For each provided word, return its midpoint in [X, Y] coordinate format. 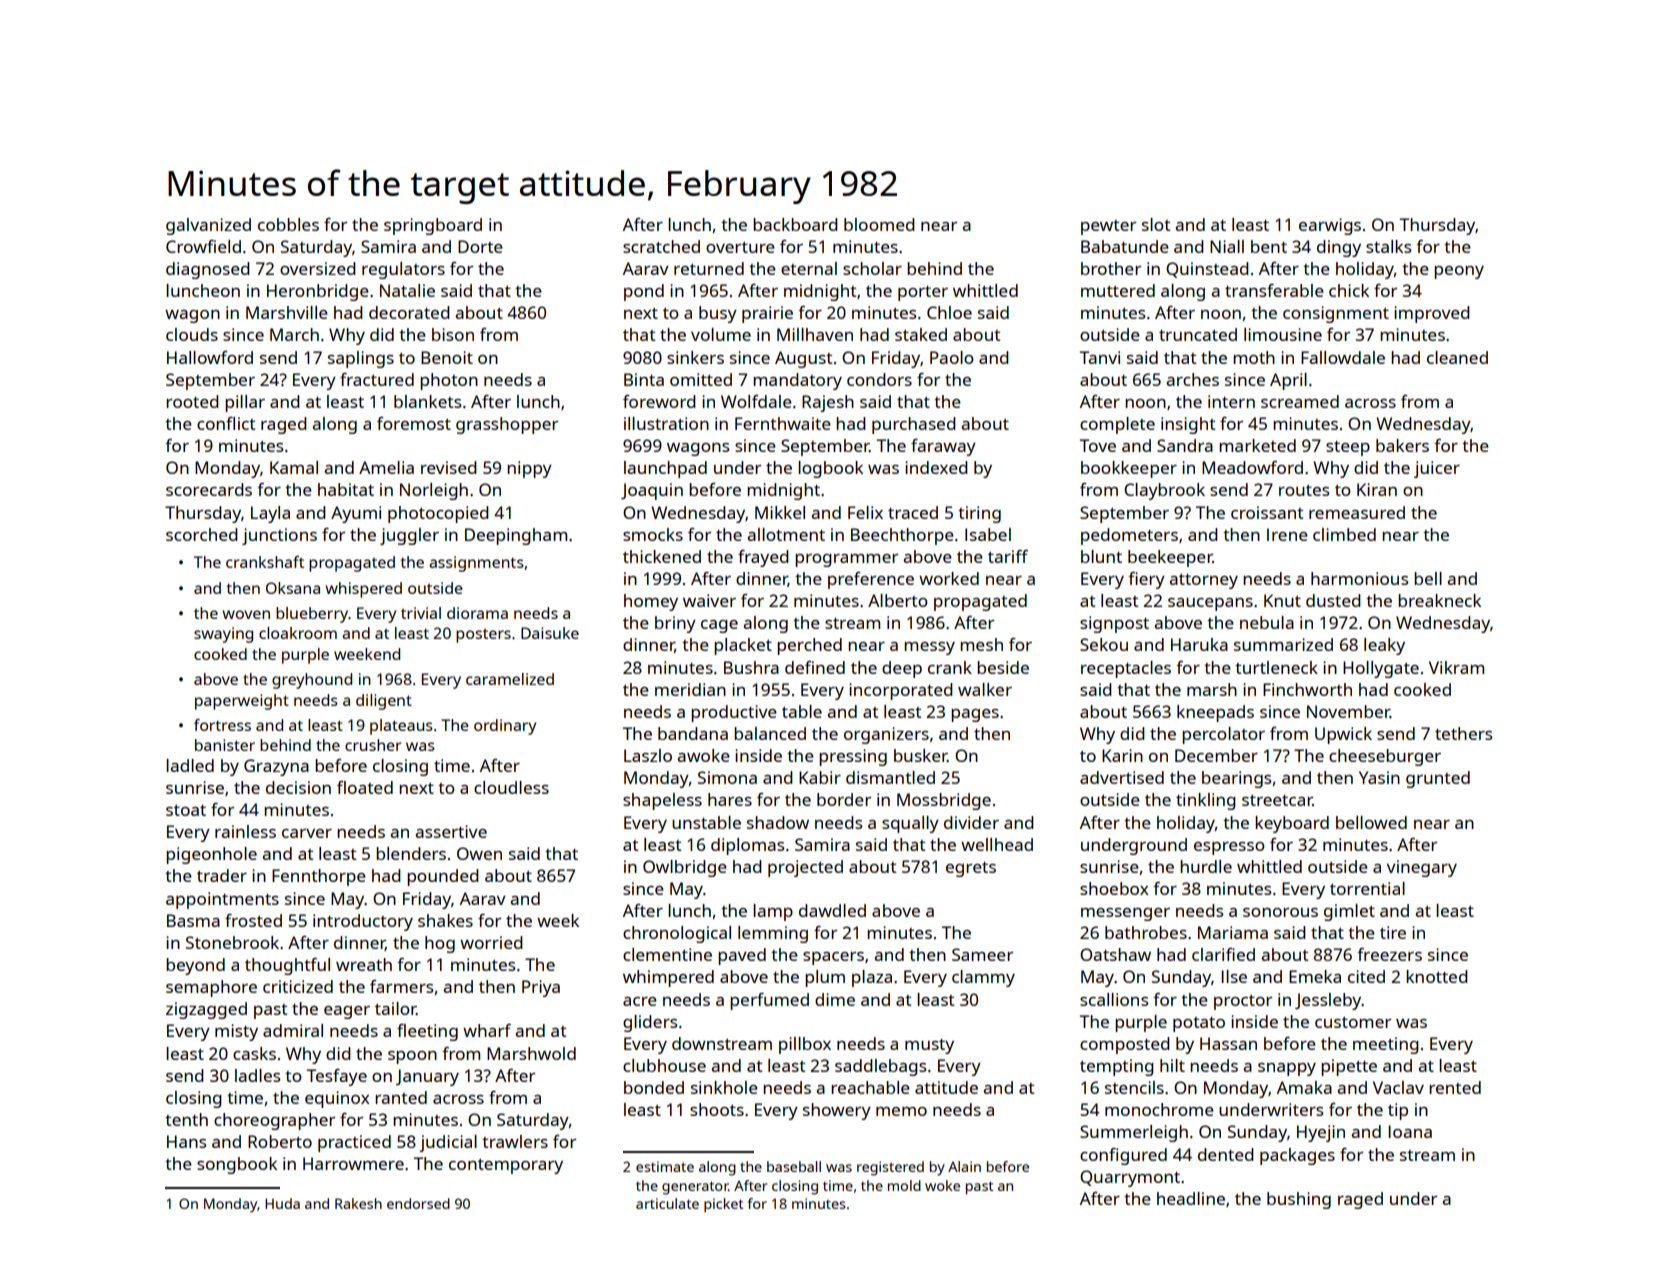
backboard [795, 224]
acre [640, 1001]
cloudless [511, 787]
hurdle [1206, 866]
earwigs [1330, 226]
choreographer [274, 1121]
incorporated [901, 691]
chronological [677, 934]
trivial [421, 613]
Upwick [1343, 735]
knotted [1437, 976]
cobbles [288, 224]
